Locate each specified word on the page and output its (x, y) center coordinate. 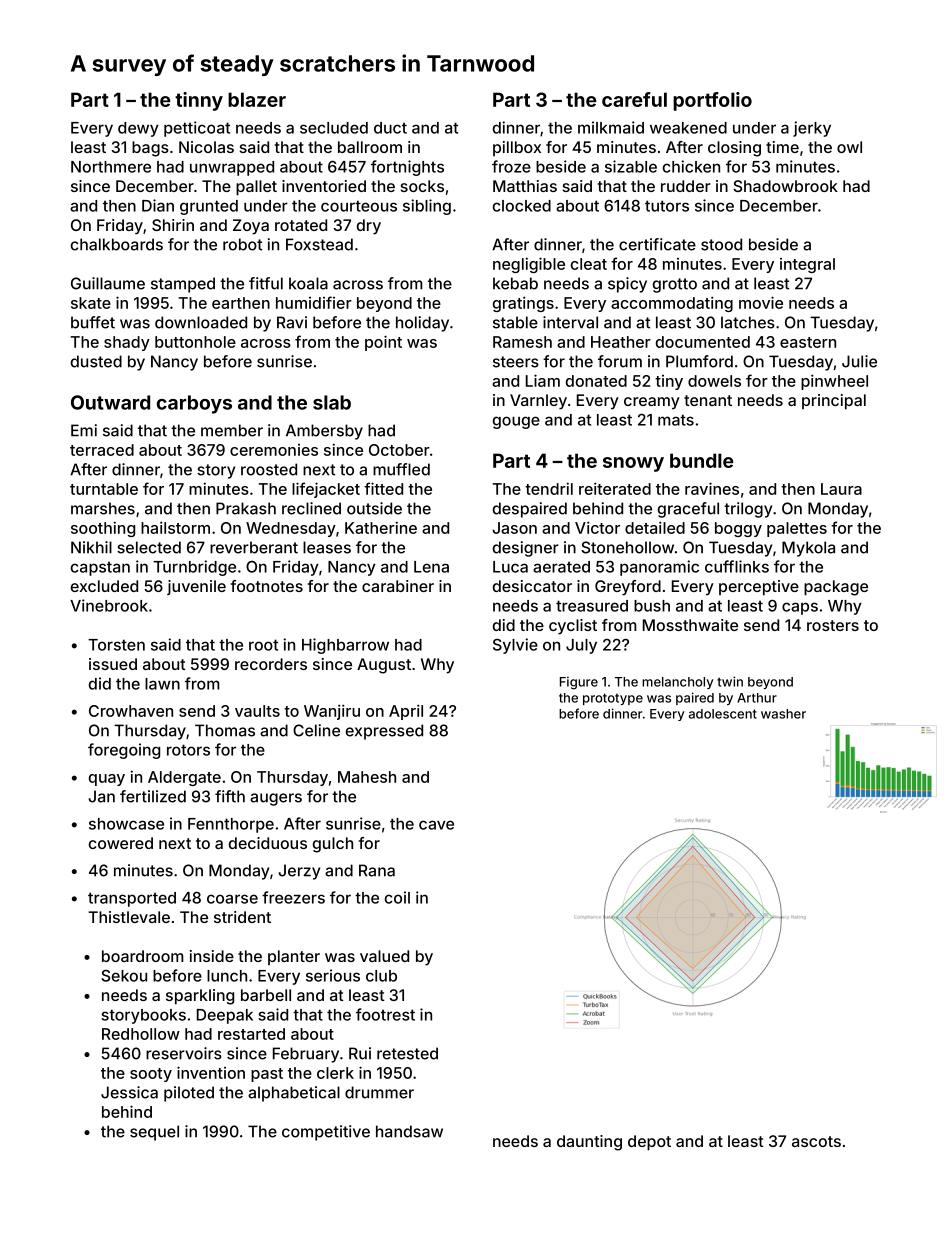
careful (634, 99)
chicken (691, 166)
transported (132, 899)
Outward (110, 402)
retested (407, 1053)
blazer (257, 99)
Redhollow (141, 1034)
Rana (377, 870)
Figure (579, 683)
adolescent (723, 714)
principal (834, 402)
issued (113, 664)
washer (783, 714)
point (383, 343)
